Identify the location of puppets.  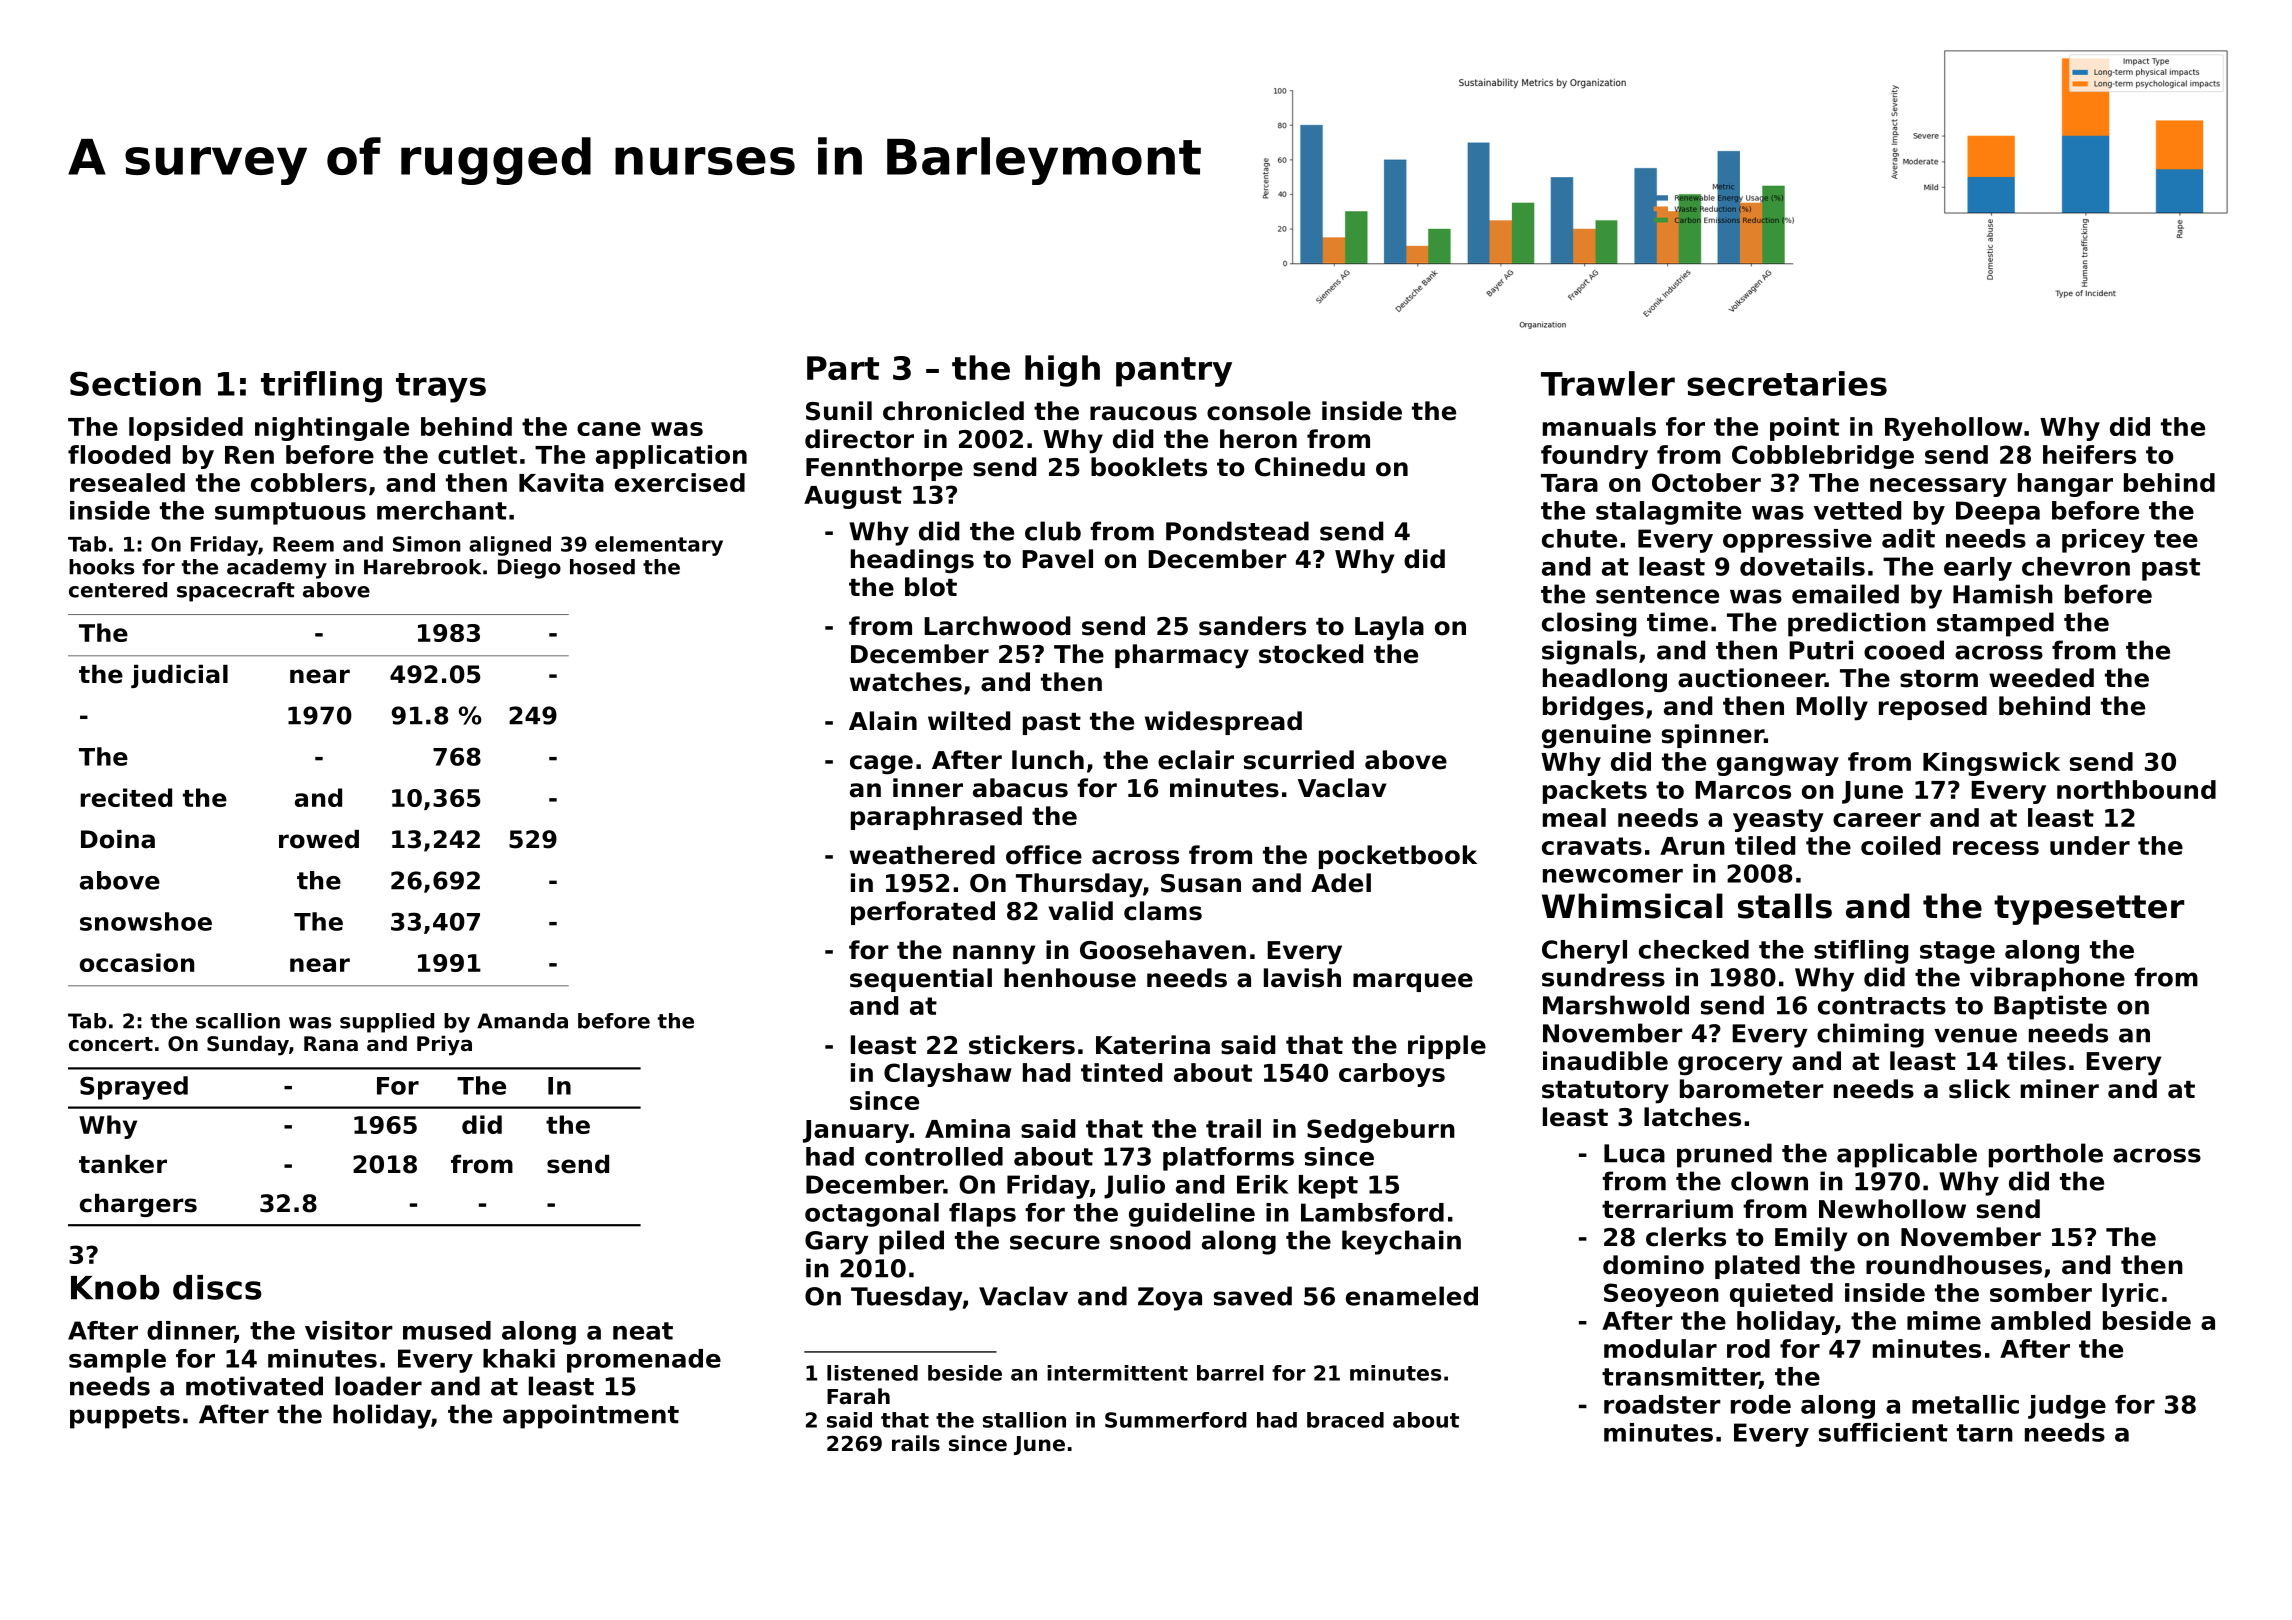
(125, 1417).
